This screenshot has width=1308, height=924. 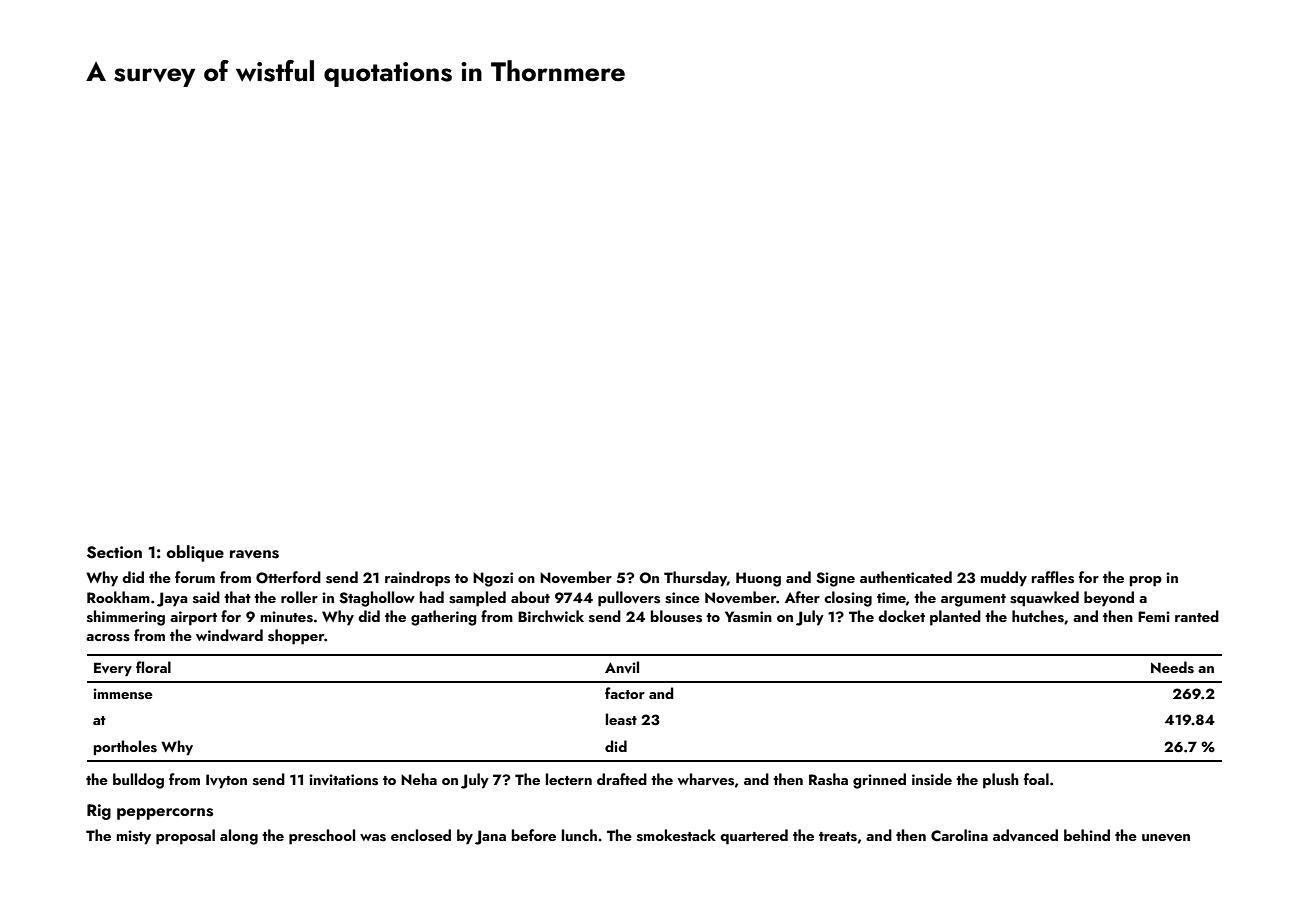 I want to click on Thursday, so click(x=695, y=579).
